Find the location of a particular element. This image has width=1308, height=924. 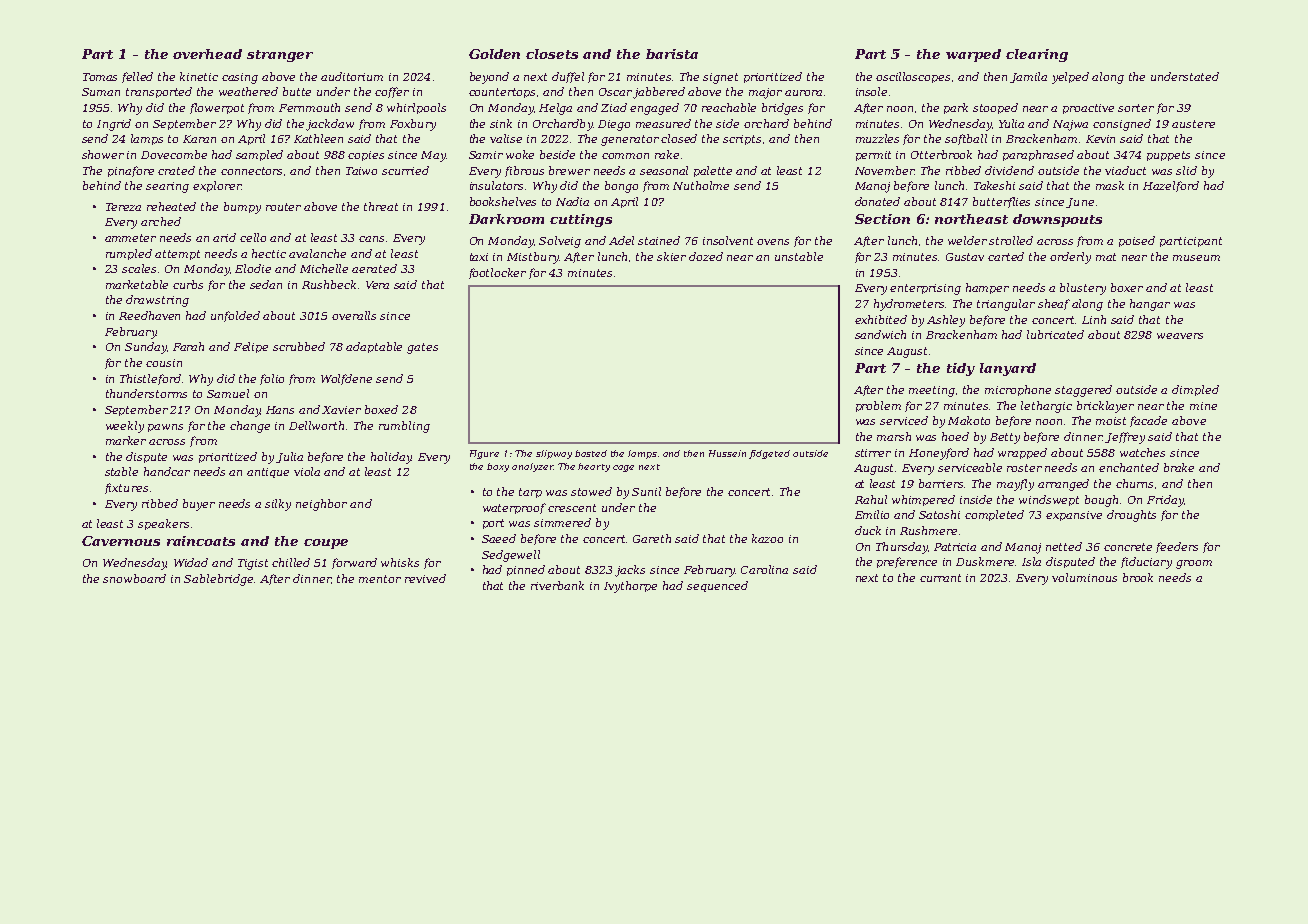

adaptable is located at coordinates (374, 347).
